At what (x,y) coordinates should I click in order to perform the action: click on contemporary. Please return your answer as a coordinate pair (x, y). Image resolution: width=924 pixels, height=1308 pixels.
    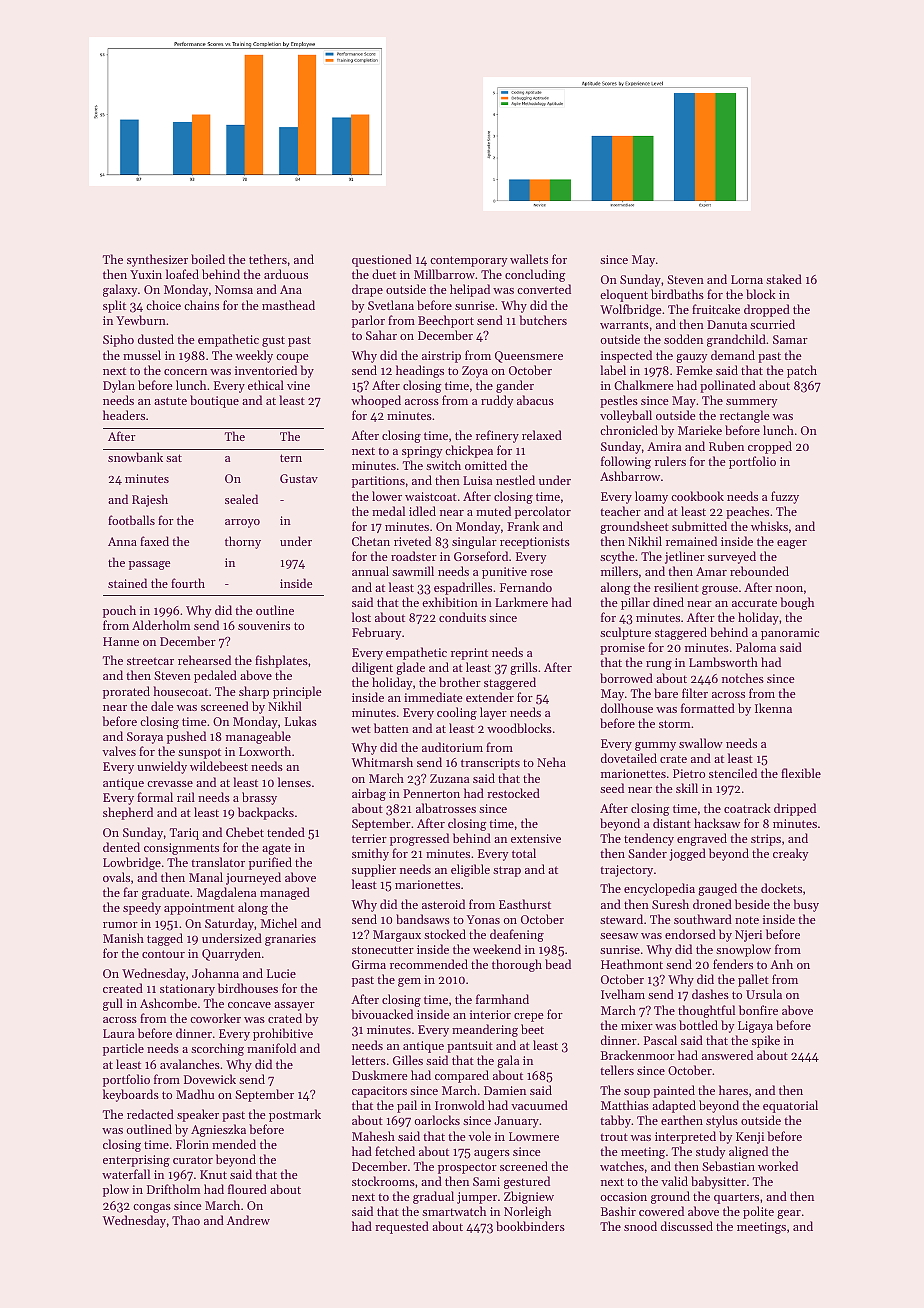
    Looking at the image, I should click on (469, 261).
